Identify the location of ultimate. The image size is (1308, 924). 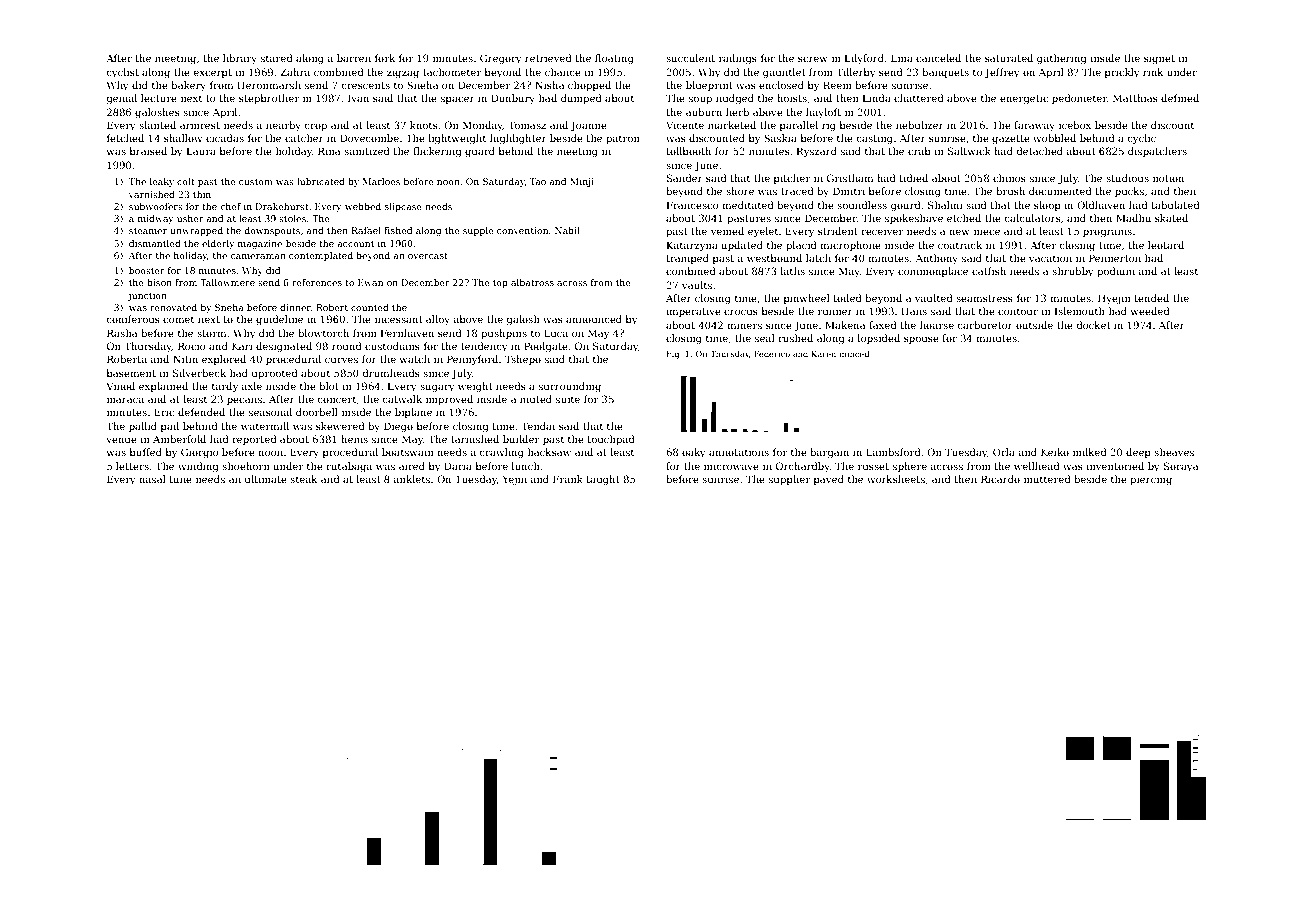
(266, 479).
